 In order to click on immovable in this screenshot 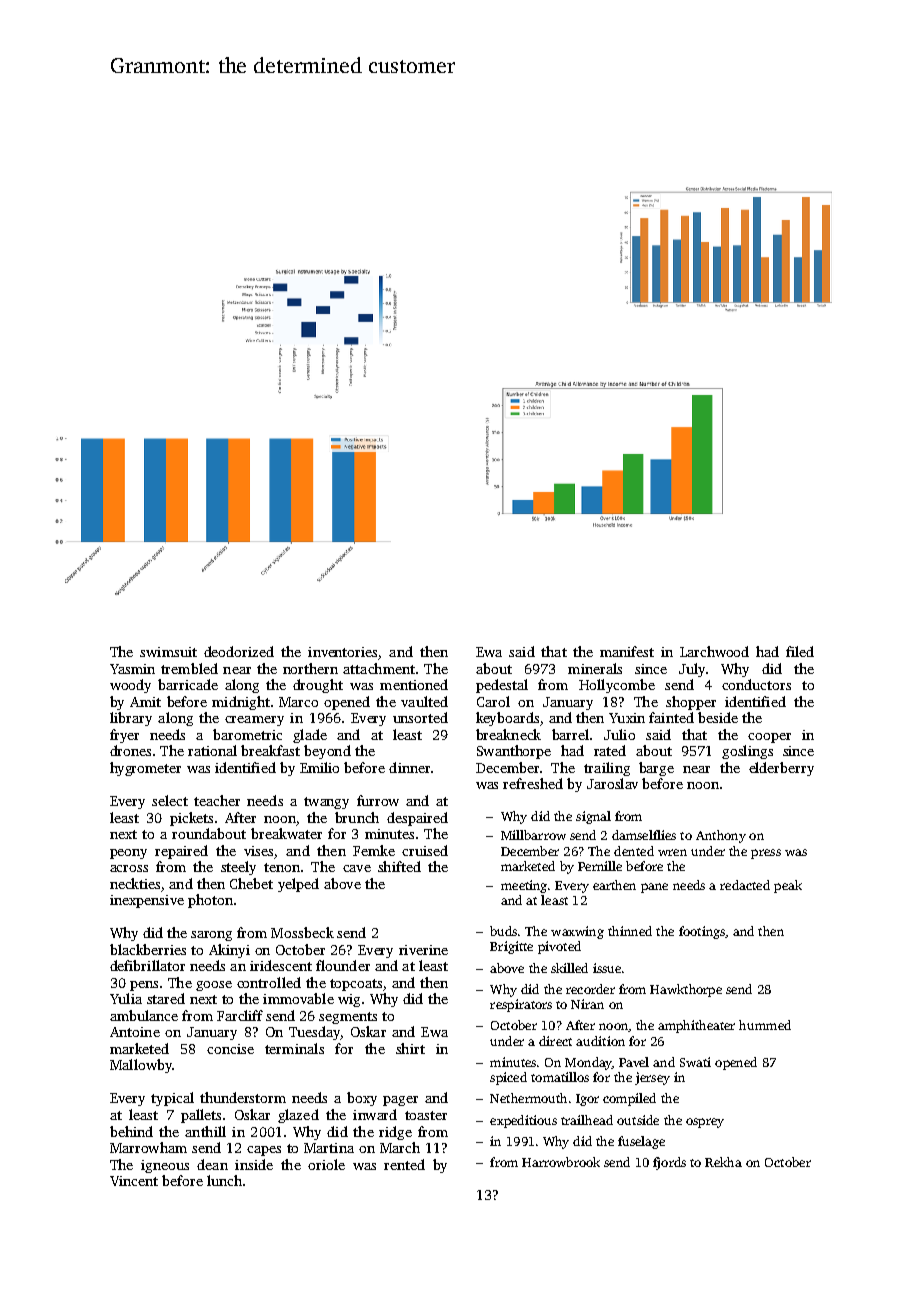, I will do `click(298, 998)`.
